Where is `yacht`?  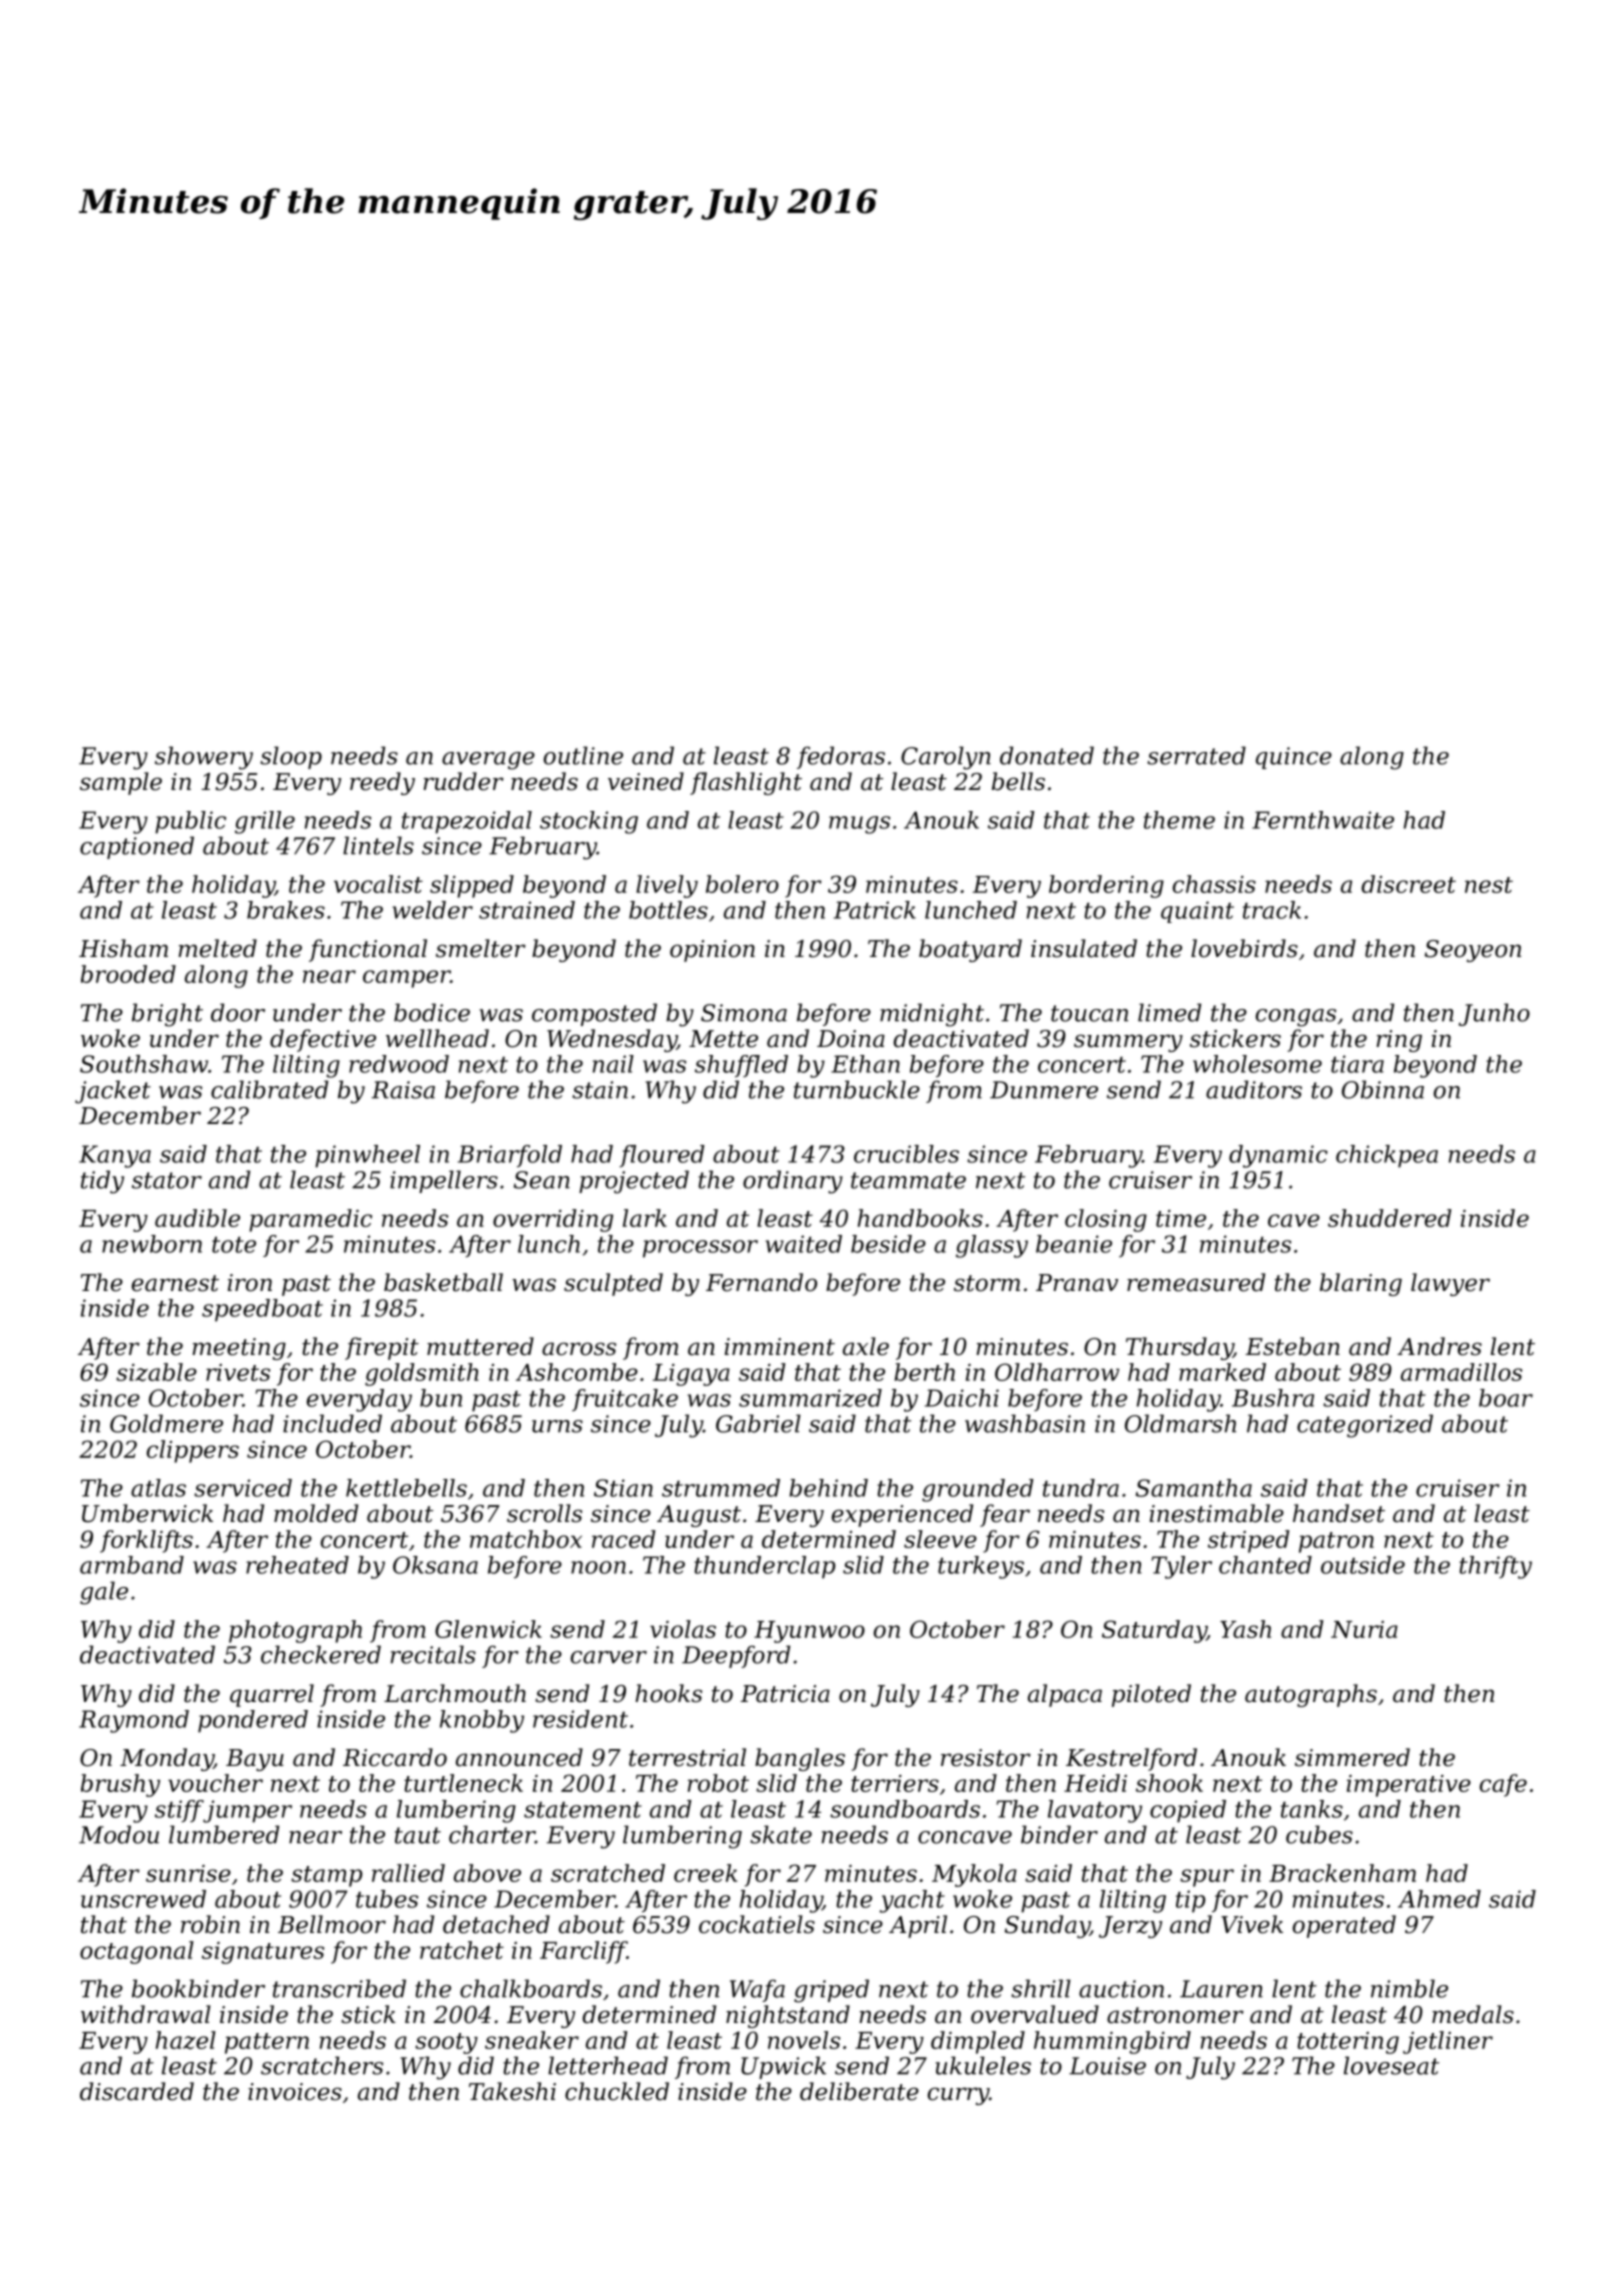 yacht is located at coordinates (912, 1901).
